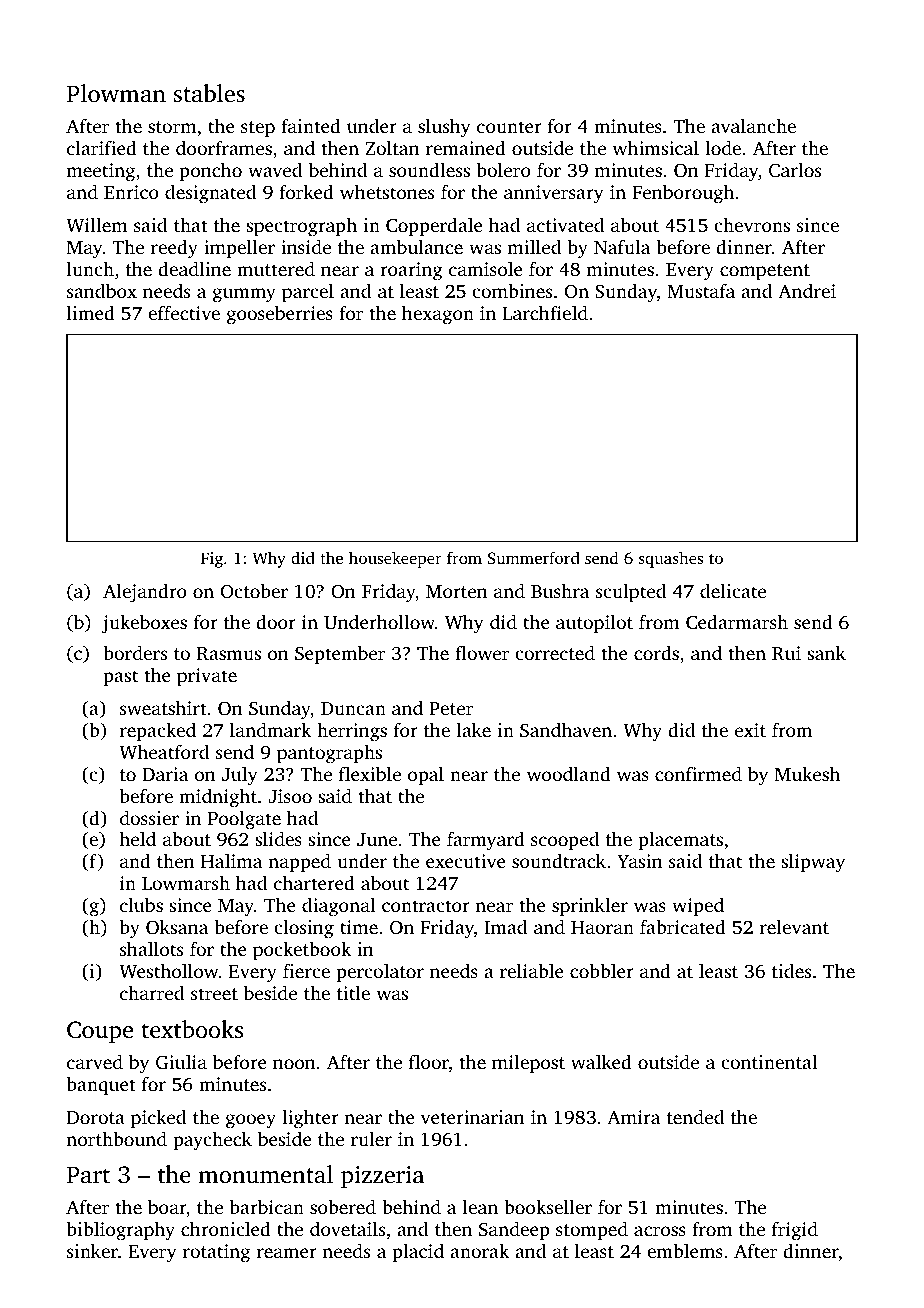 Image resolution: width=924 pixels, height=1308 pixels. What do you see at coordinates (753, 125) in the screenshot?
I see `avalanche` at bounding box center [753, 125].
